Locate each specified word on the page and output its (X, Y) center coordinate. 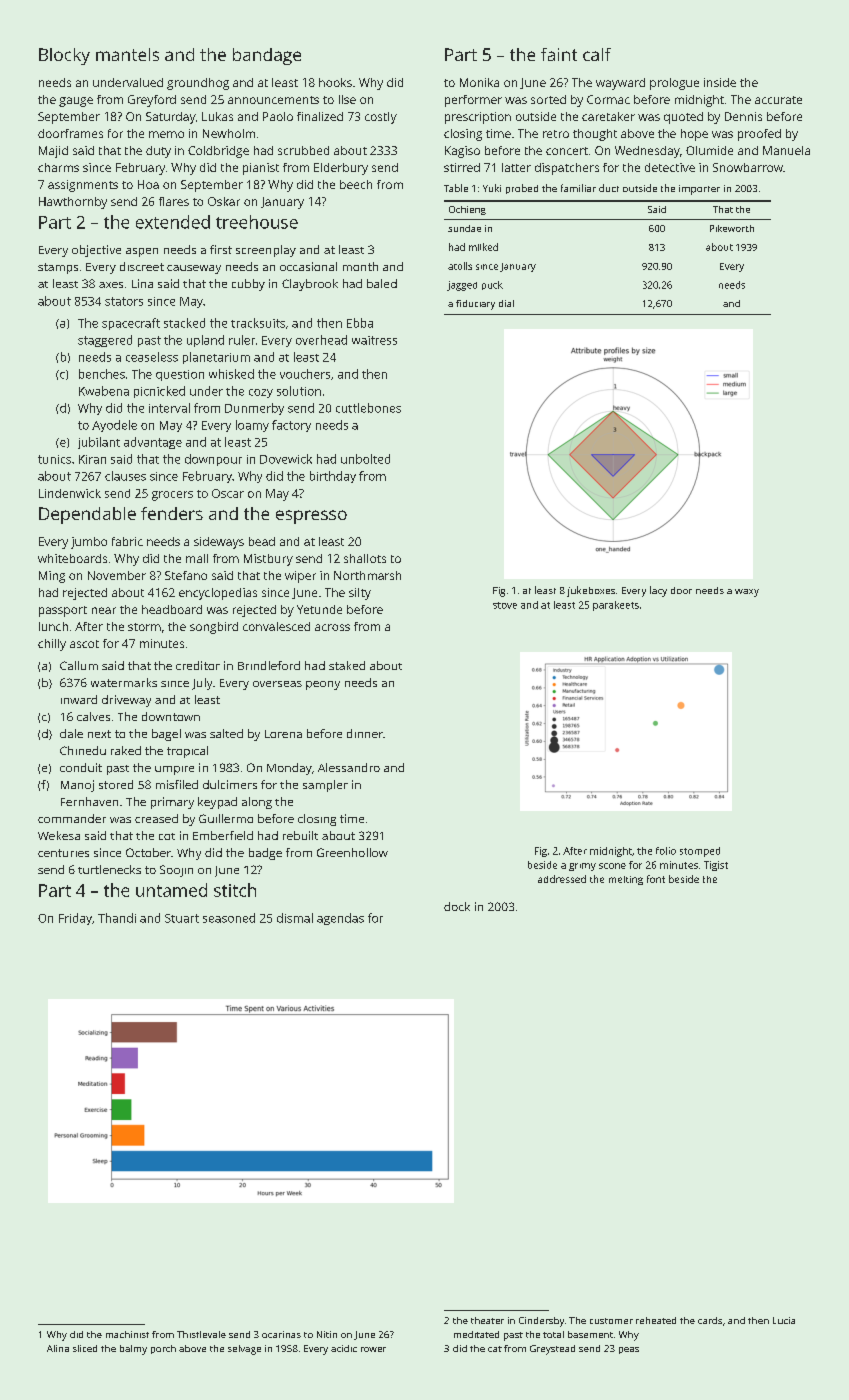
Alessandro (349, 767)
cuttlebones (368, 408)
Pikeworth (732, 228)
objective (96, 251)
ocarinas (281, 1334)
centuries (63, 853)
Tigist (716, 866)
